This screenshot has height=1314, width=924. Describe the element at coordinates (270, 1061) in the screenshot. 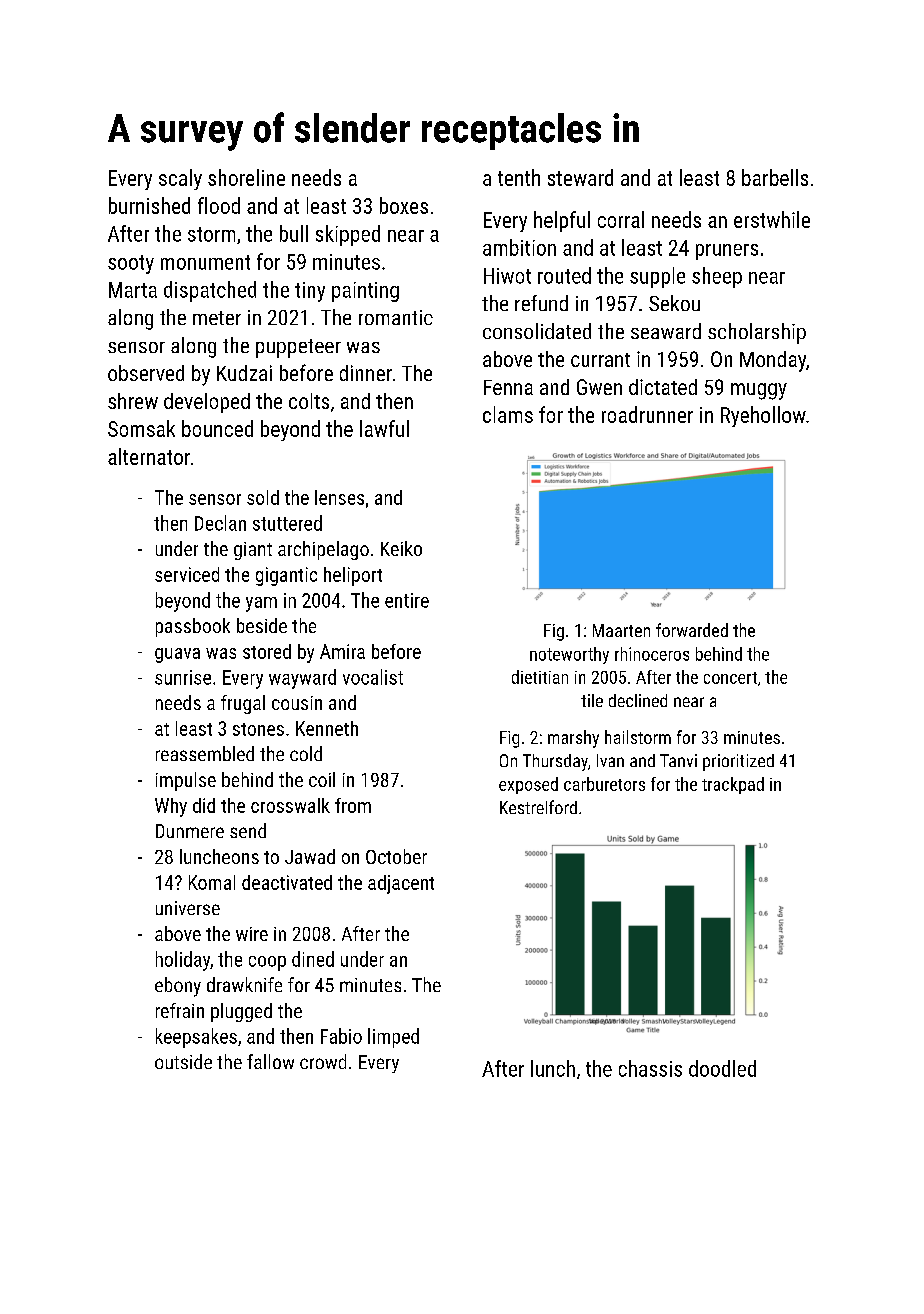

I see `fallow` at that location.
